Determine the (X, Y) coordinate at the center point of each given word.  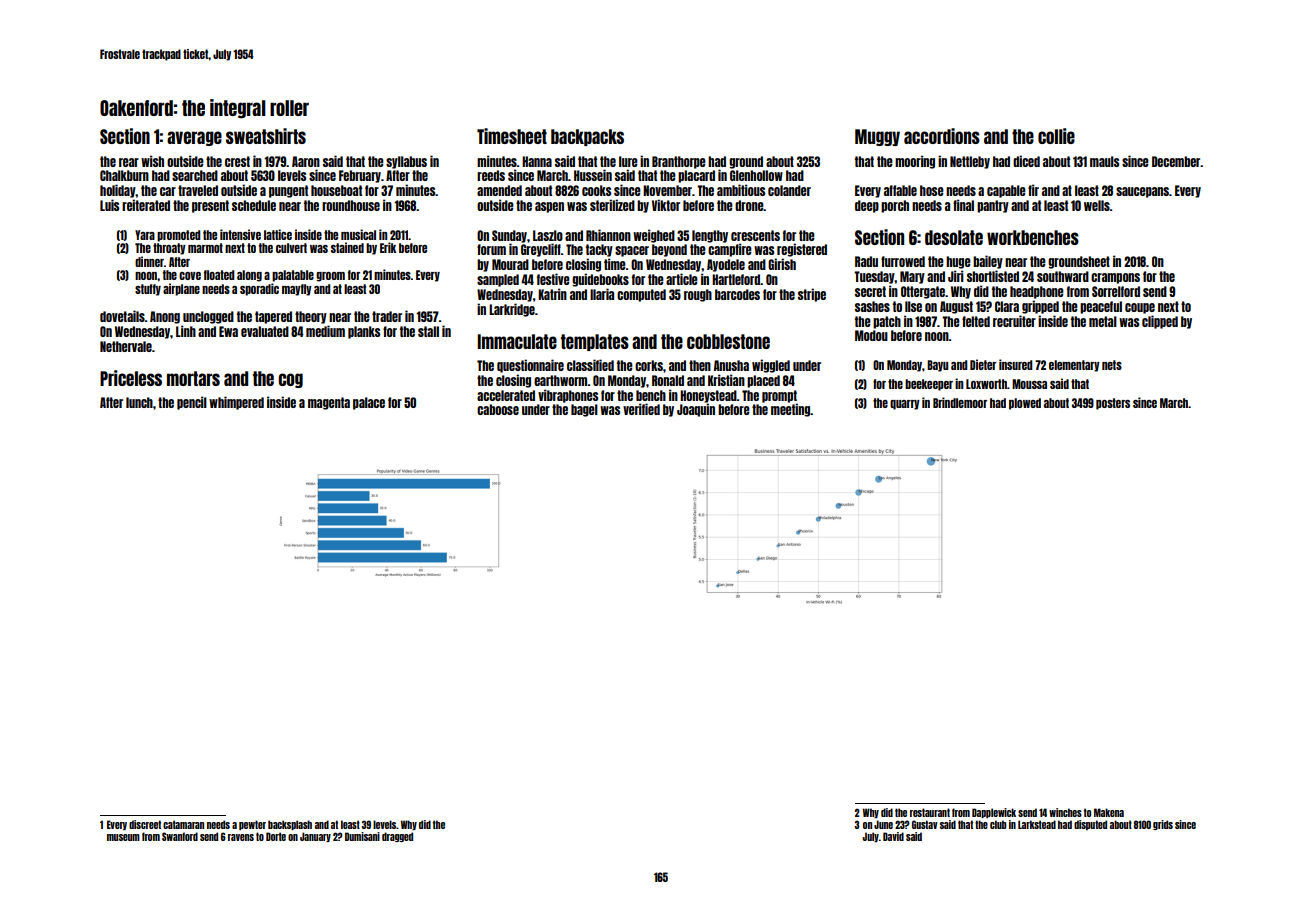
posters (1113, 404)
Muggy (877, 137)
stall (428, 331)
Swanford (180, 836)
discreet (145, 824)
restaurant (930, 812)
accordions (942, 136)
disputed (1090, 825)
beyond (669, 250)
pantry (993, 206)
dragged (397, 837)
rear (129, 162)
